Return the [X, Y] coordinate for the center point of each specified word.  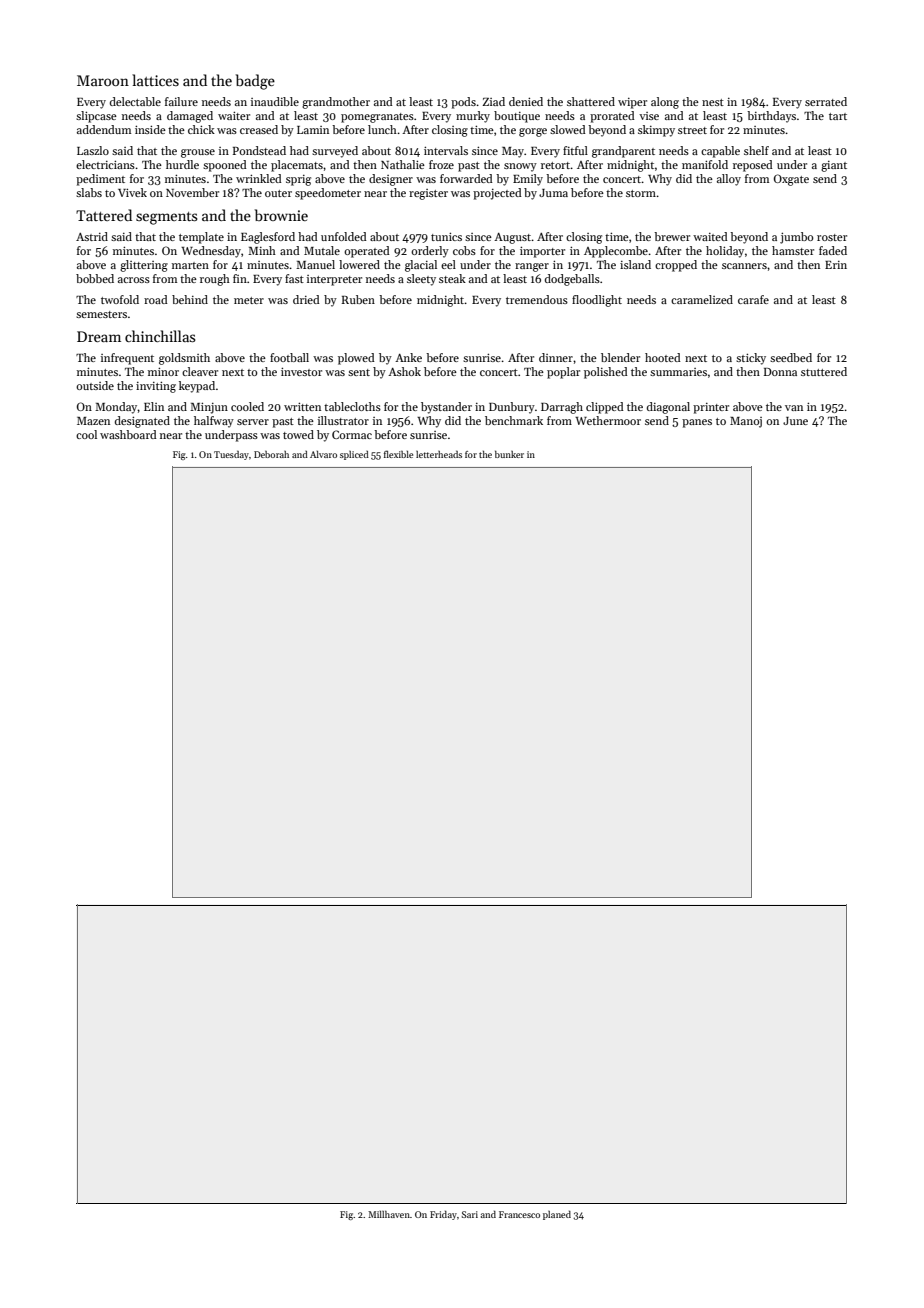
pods [463, 103]
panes [697, 423]
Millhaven [389, 1214]
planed [557, 1215]
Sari [470, 1214]
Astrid [92, 236]
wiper [632, 103]
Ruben [358, 299]
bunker [509, 454]
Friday [443, 1215]
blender [620, 357]
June [795, 421]
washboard [128, 434]
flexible [398, 454]
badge [255, 82]
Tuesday [231, 455]
